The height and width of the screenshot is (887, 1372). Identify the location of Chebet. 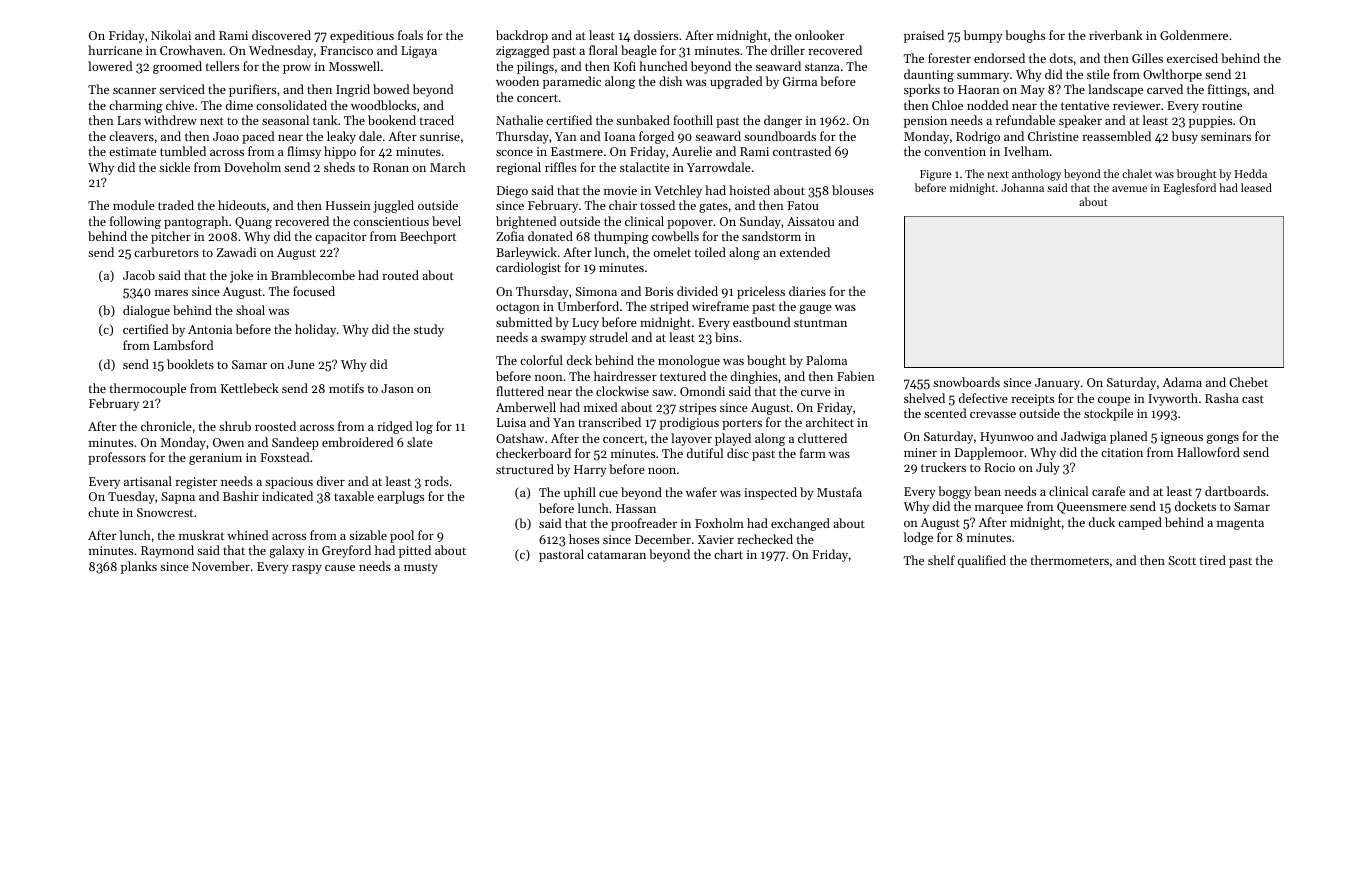
(1248, 382).
